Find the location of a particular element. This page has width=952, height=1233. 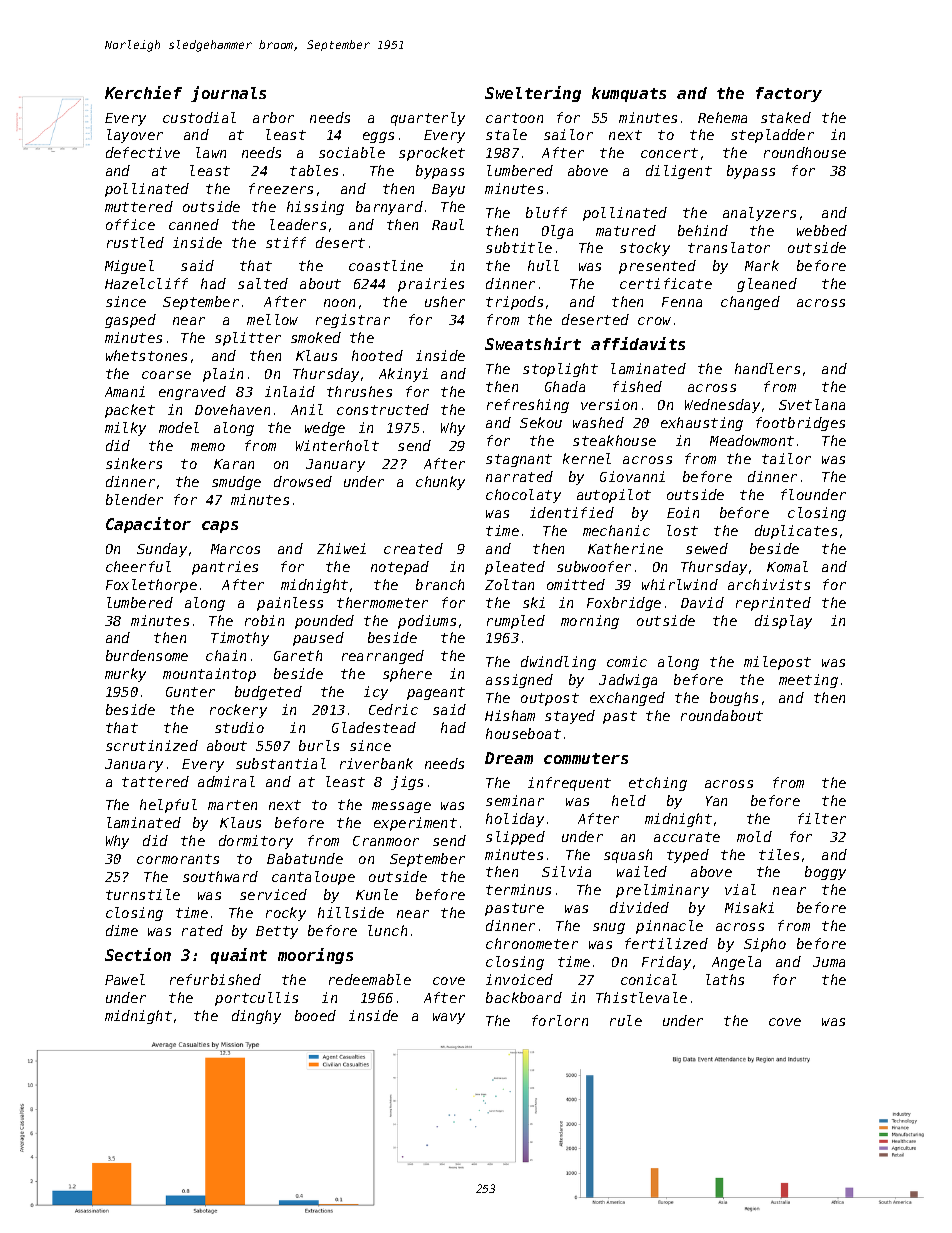

pleated is located at coordinates (515, 568).
